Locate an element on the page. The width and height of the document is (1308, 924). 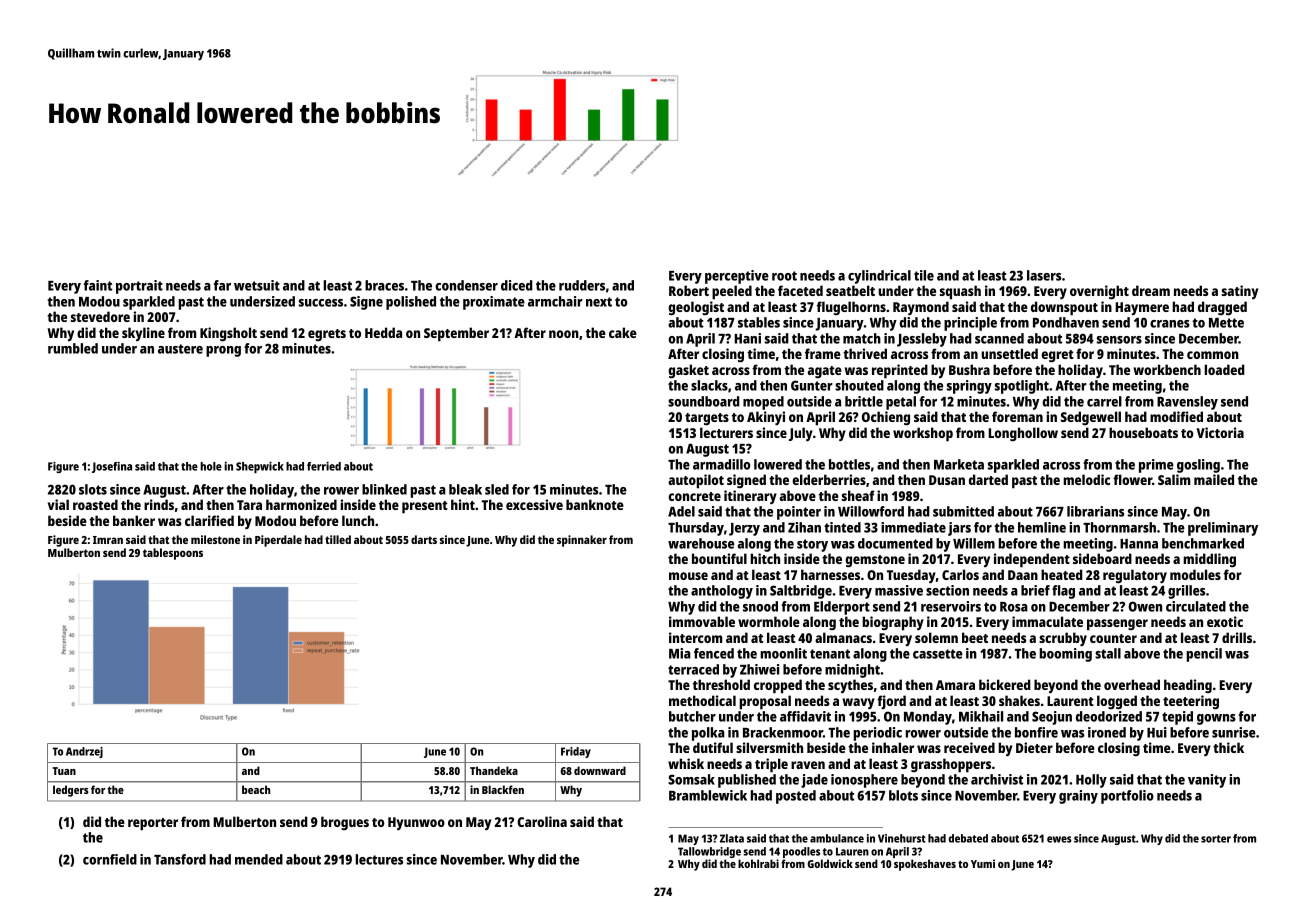
stevedore is located at coordinates (100, 316).
